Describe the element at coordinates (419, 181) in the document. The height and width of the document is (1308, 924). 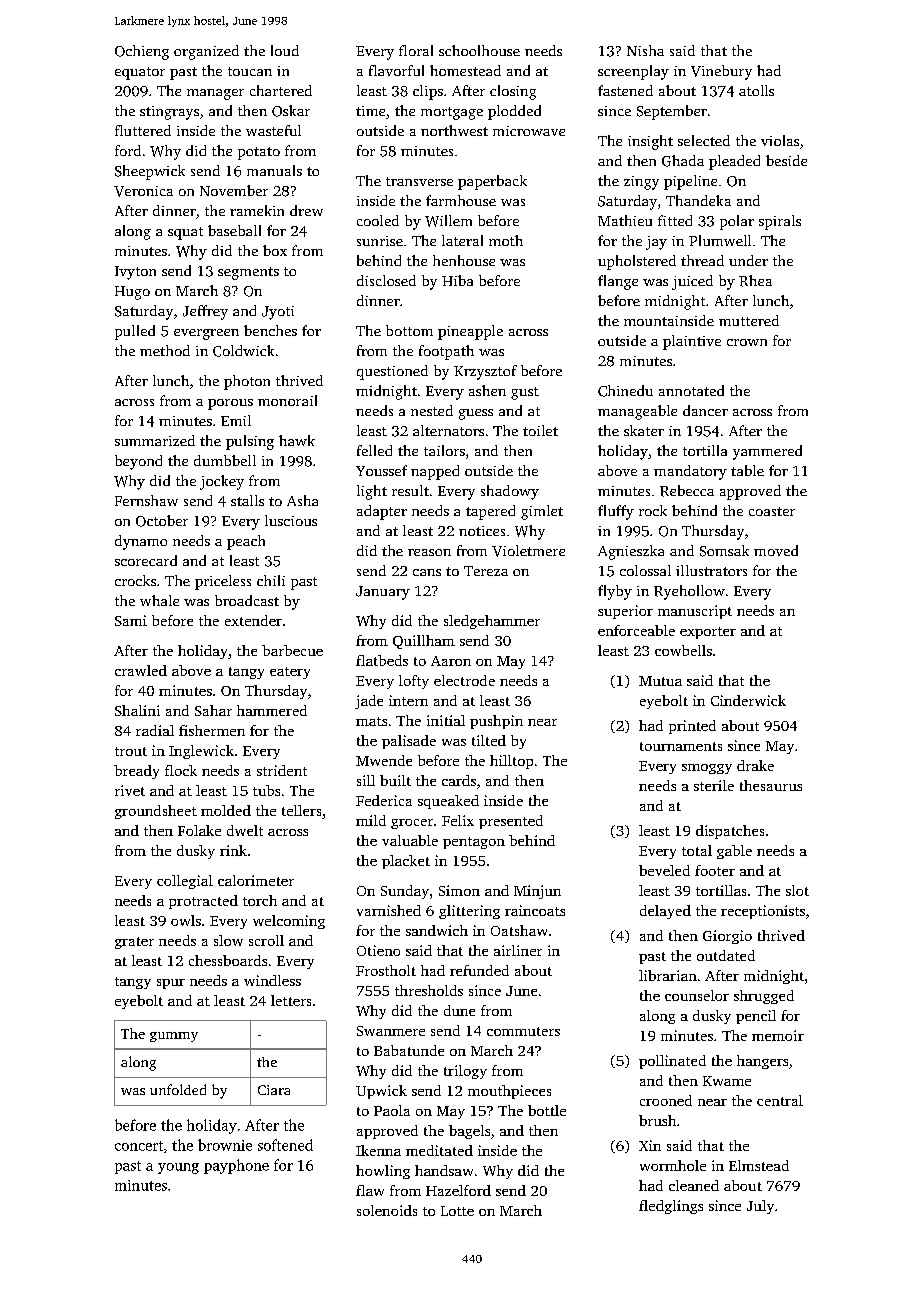
I see `transverse` at that location.
